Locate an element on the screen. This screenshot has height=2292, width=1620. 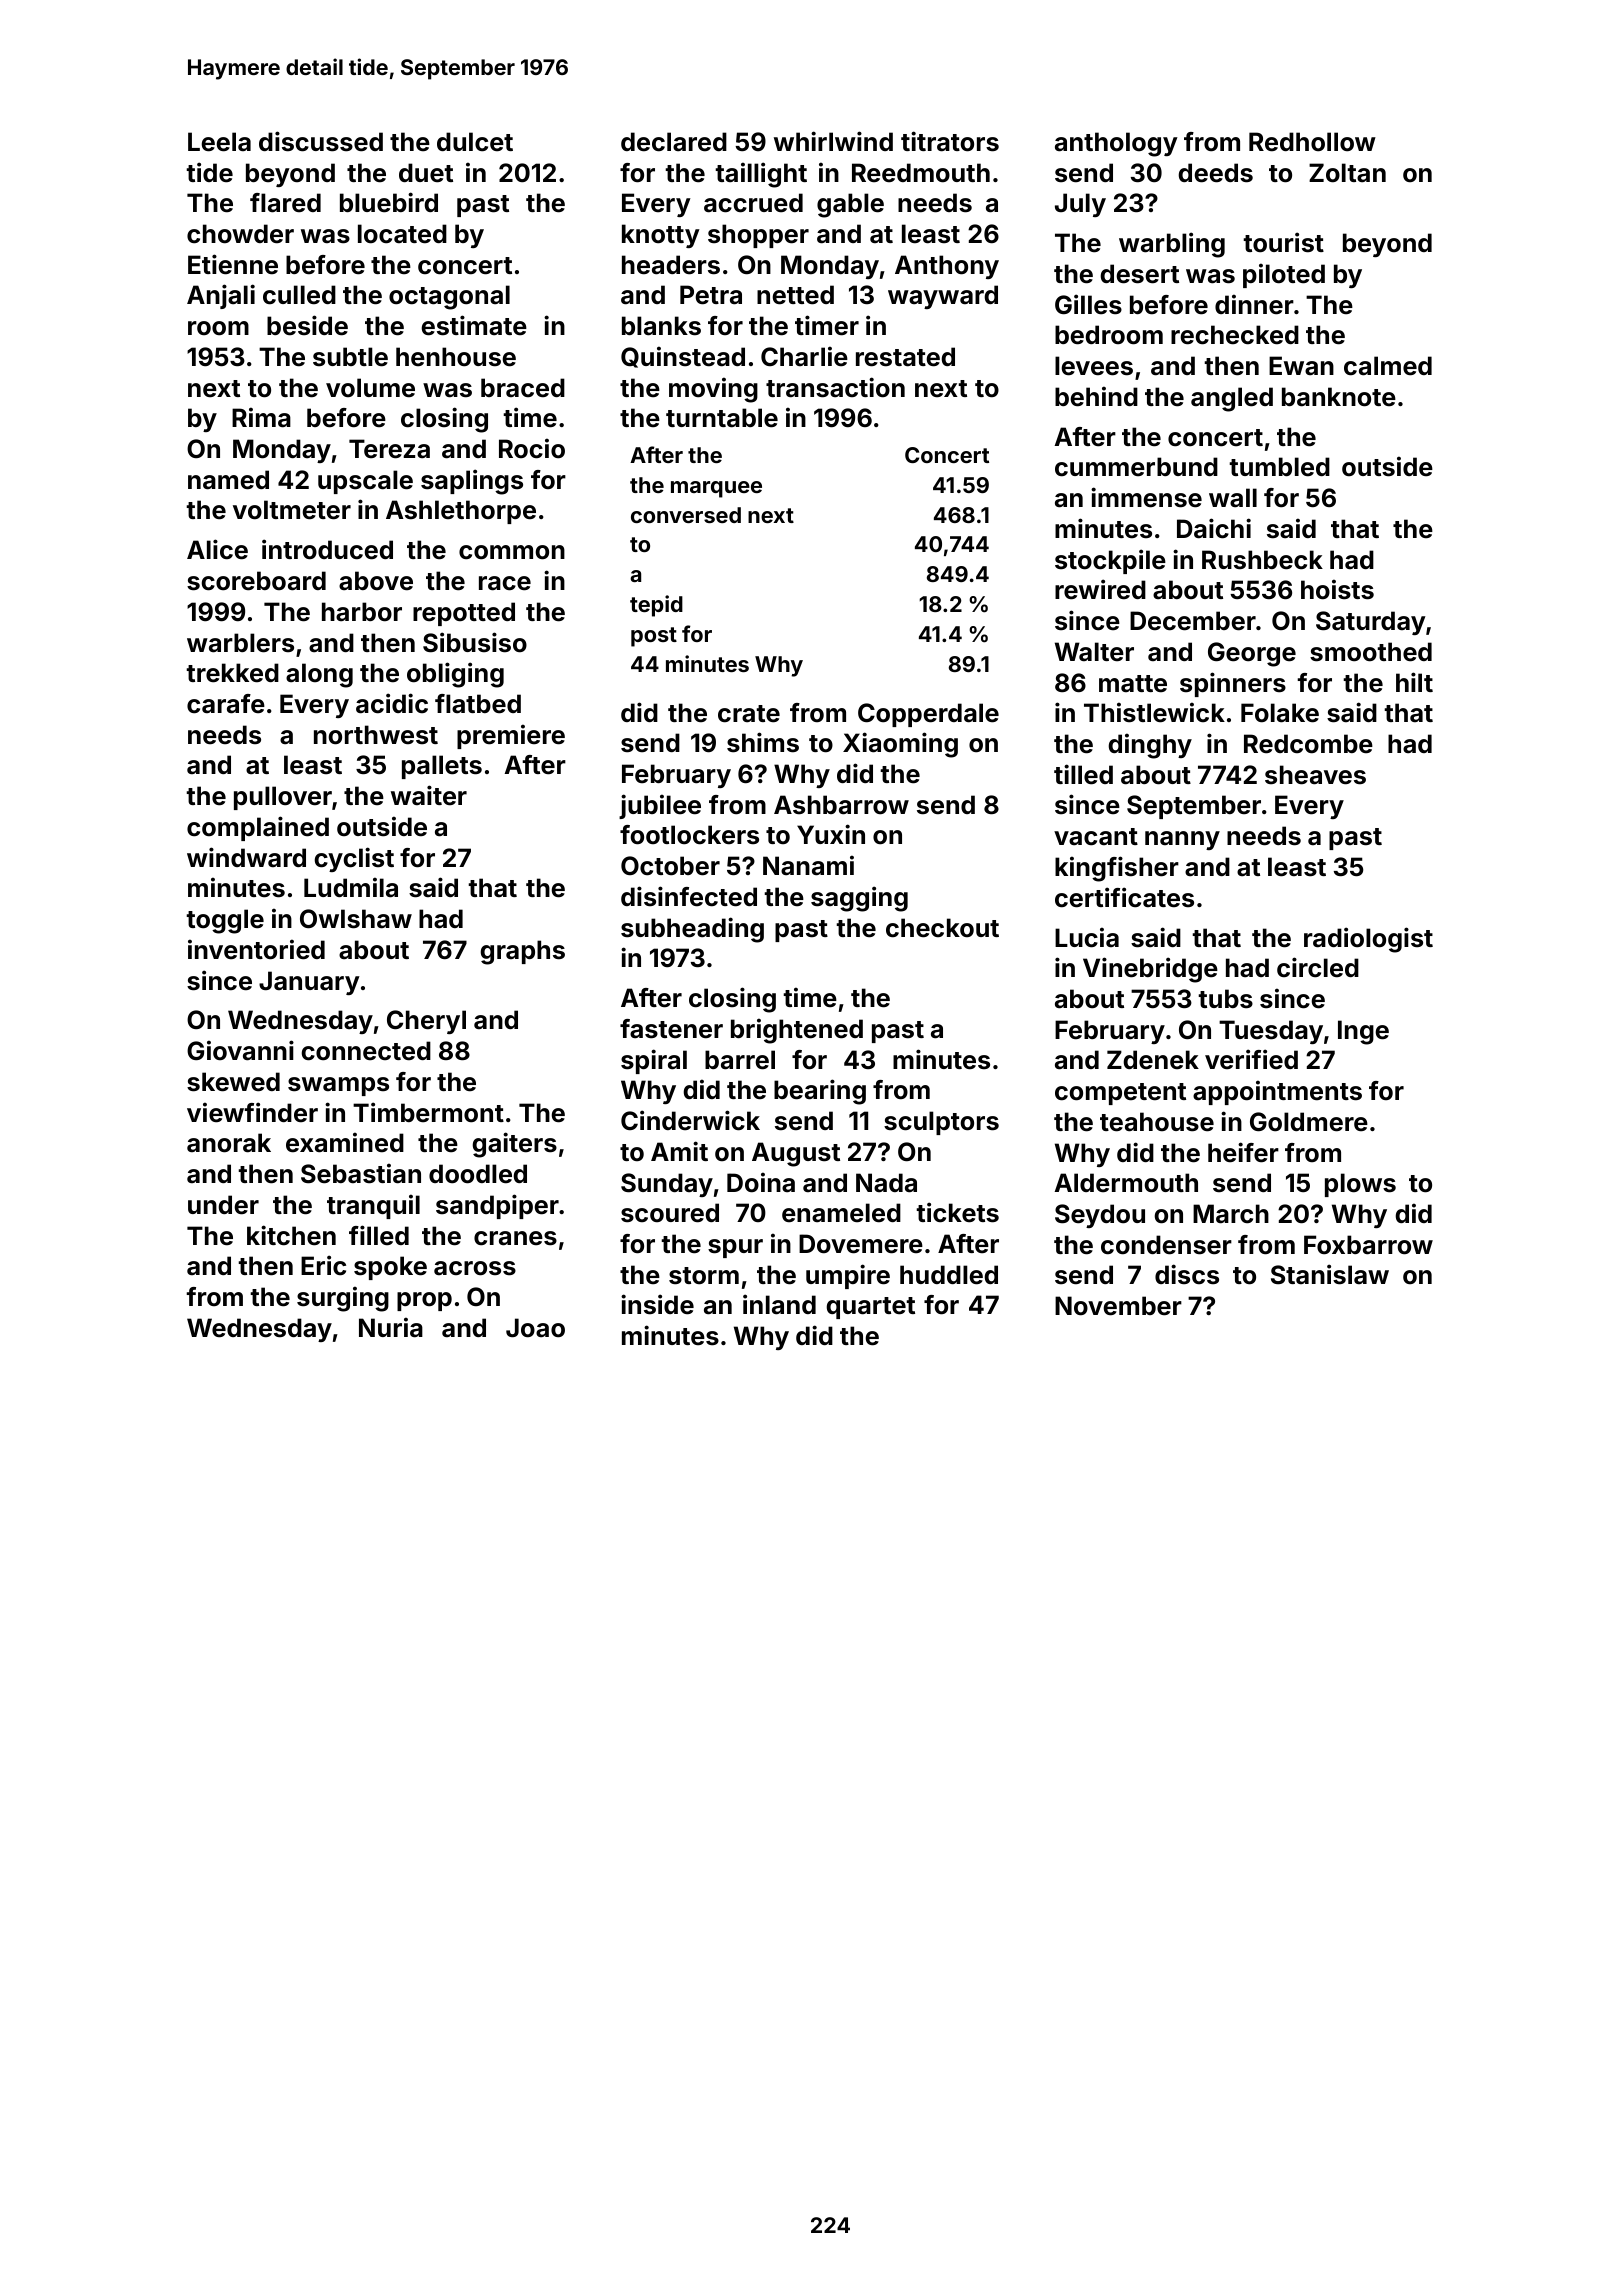
inland is located at coordinates (779, 1304).
